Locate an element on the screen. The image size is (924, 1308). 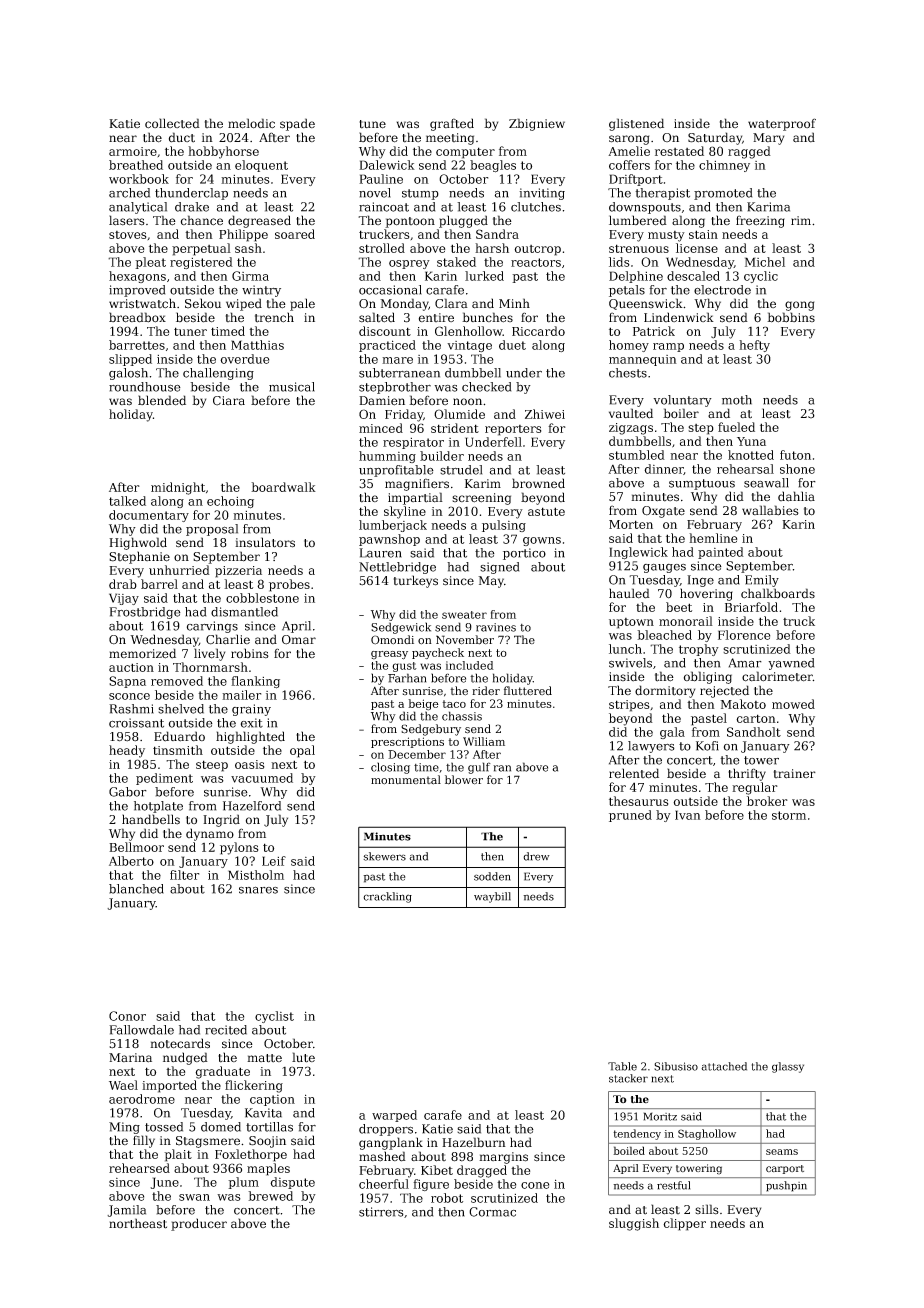
stirrers is located at coordinates (381, 1212).
